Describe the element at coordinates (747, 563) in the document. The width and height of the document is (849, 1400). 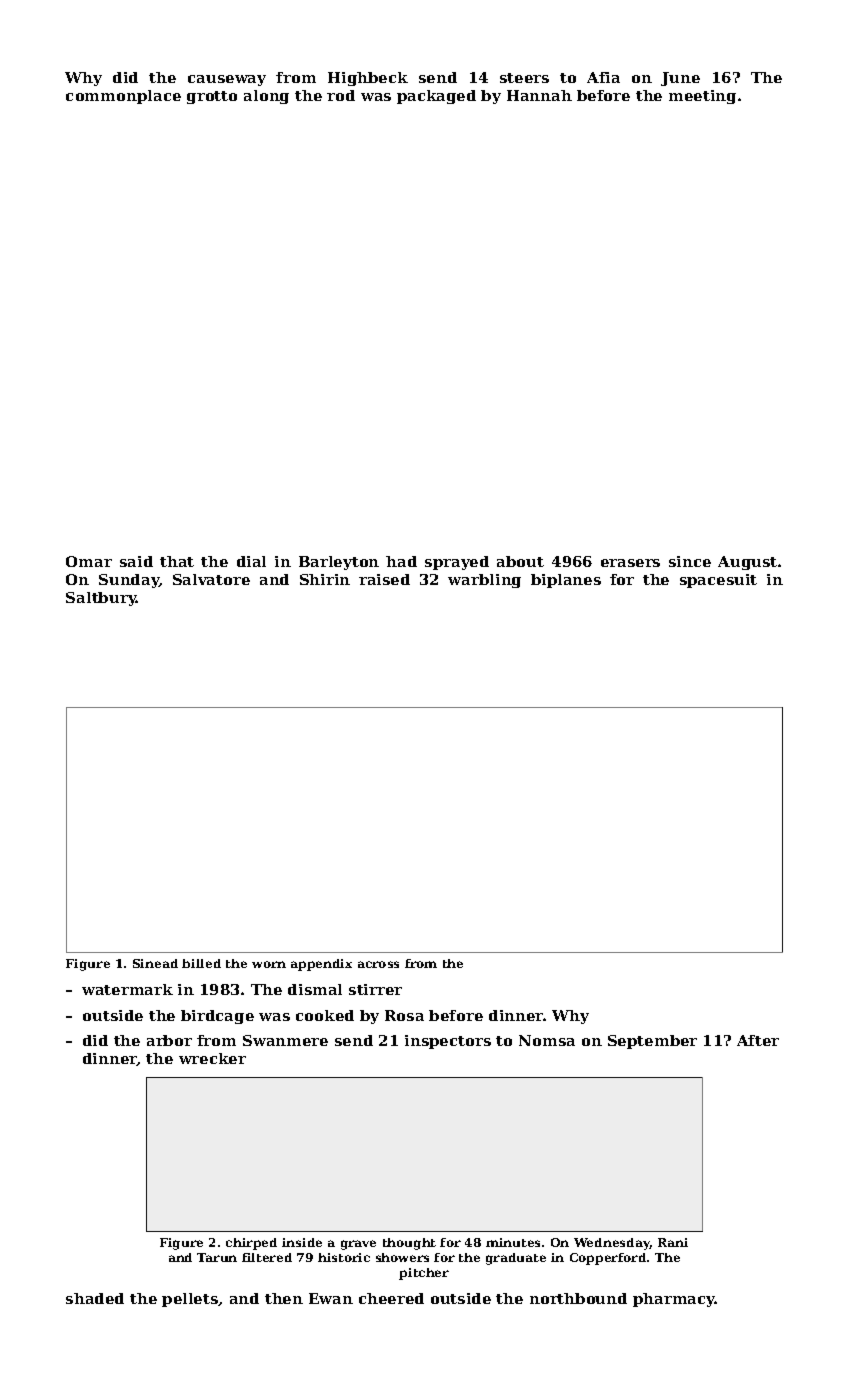
I see `August` at that location.
